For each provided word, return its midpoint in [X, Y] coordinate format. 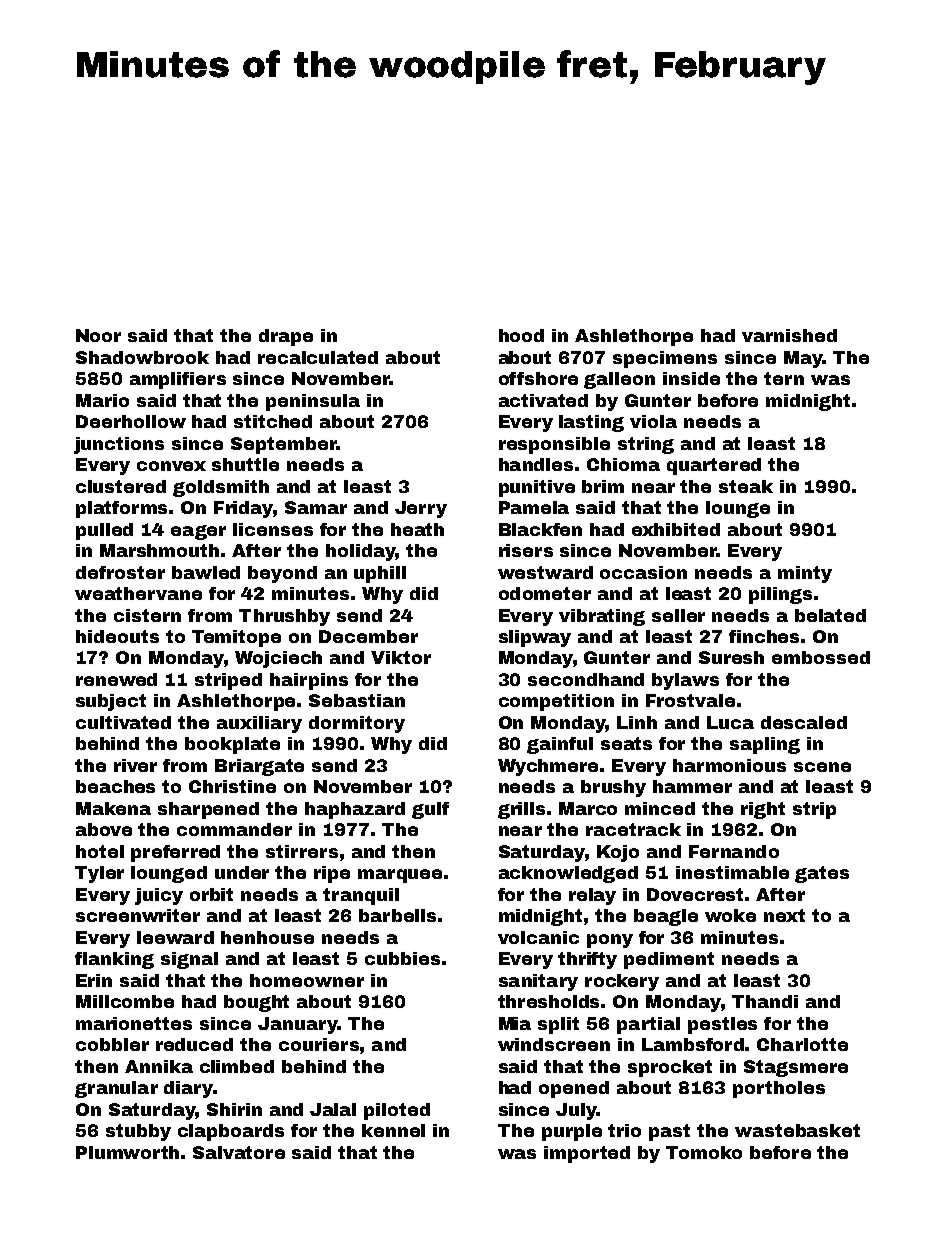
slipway [535, 638]
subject [111, 702]
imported [587, 1154]
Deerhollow [131, 421]
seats [626, 743]
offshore [538, 378]
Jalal [333, 1109]
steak [746, 486]
